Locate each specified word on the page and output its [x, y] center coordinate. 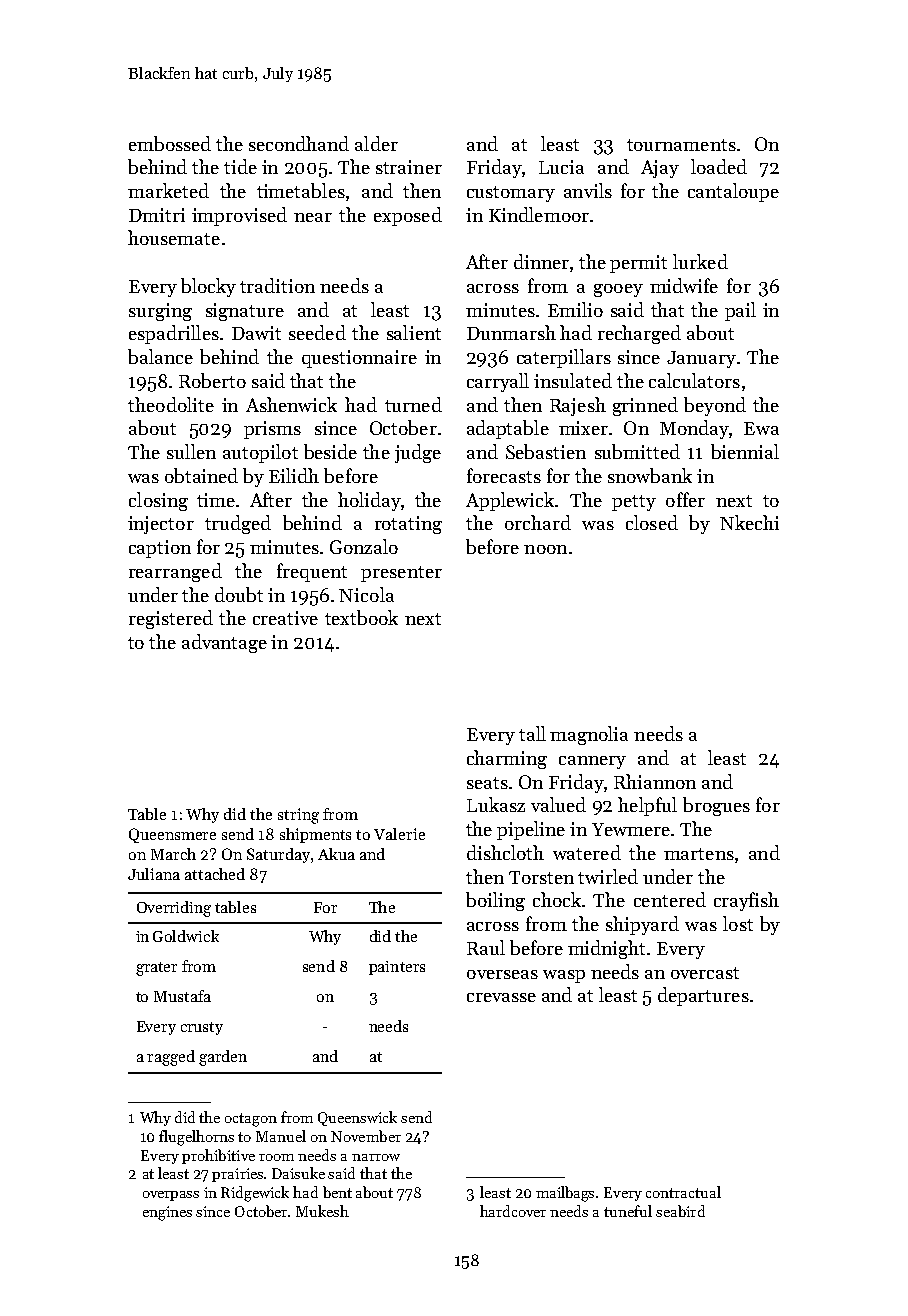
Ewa [761, 428]
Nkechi [749, 522]
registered [171, 619]
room [276, 1157]
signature [245, 312]
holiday [369, 501]
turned [413, 404]
